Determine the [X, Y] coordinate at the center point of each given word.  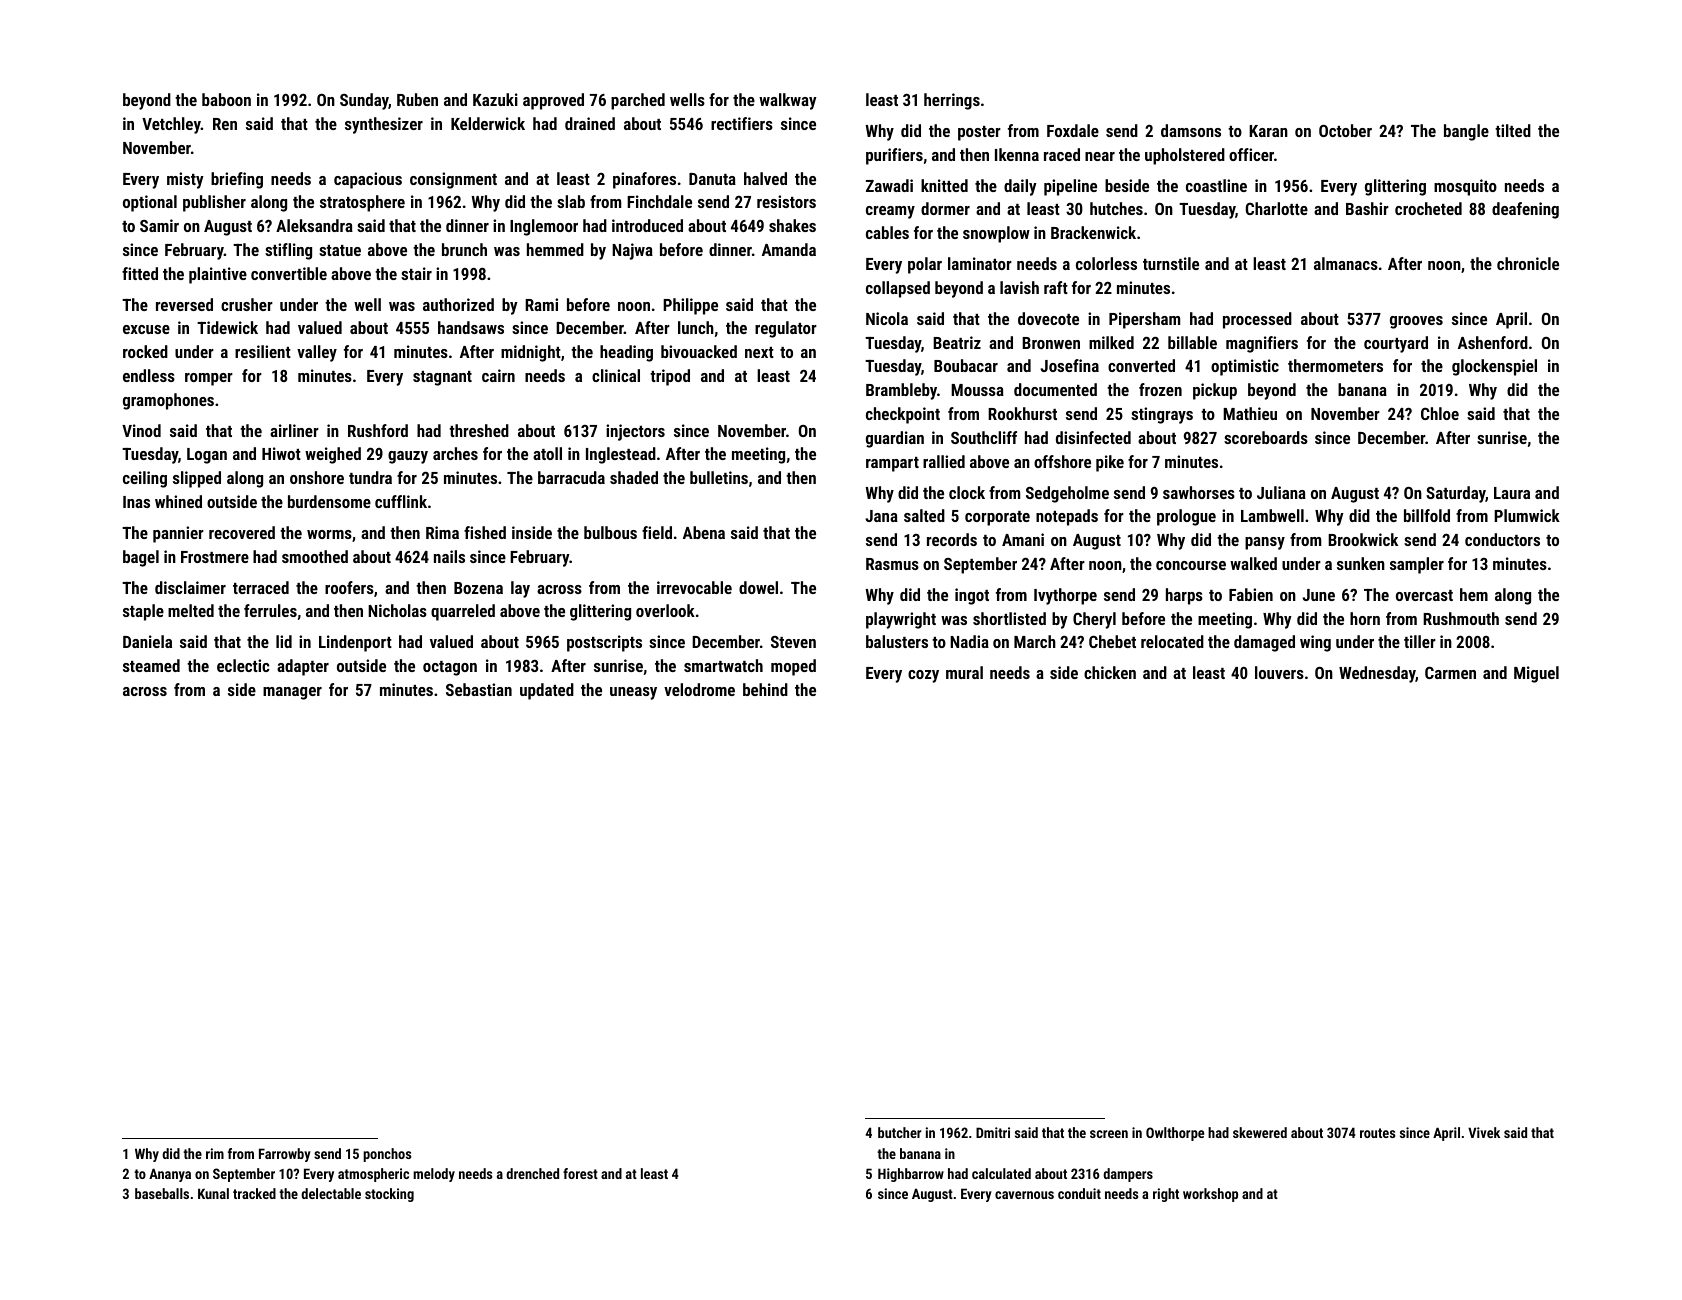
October [1345, 130]
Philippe [690, 306]
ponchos [387, 1155]
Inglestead [621, 455]
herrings [952, 101]
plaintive [218, 275]
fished [485, 532]
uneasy [633, 693]
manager [292, 693]
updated [547, 691]
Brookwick [1363, 539]
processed [1257, 320]
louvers [1279, 672]
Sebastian [479, 689]
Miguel [1536, 674]
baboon [226, 99]
